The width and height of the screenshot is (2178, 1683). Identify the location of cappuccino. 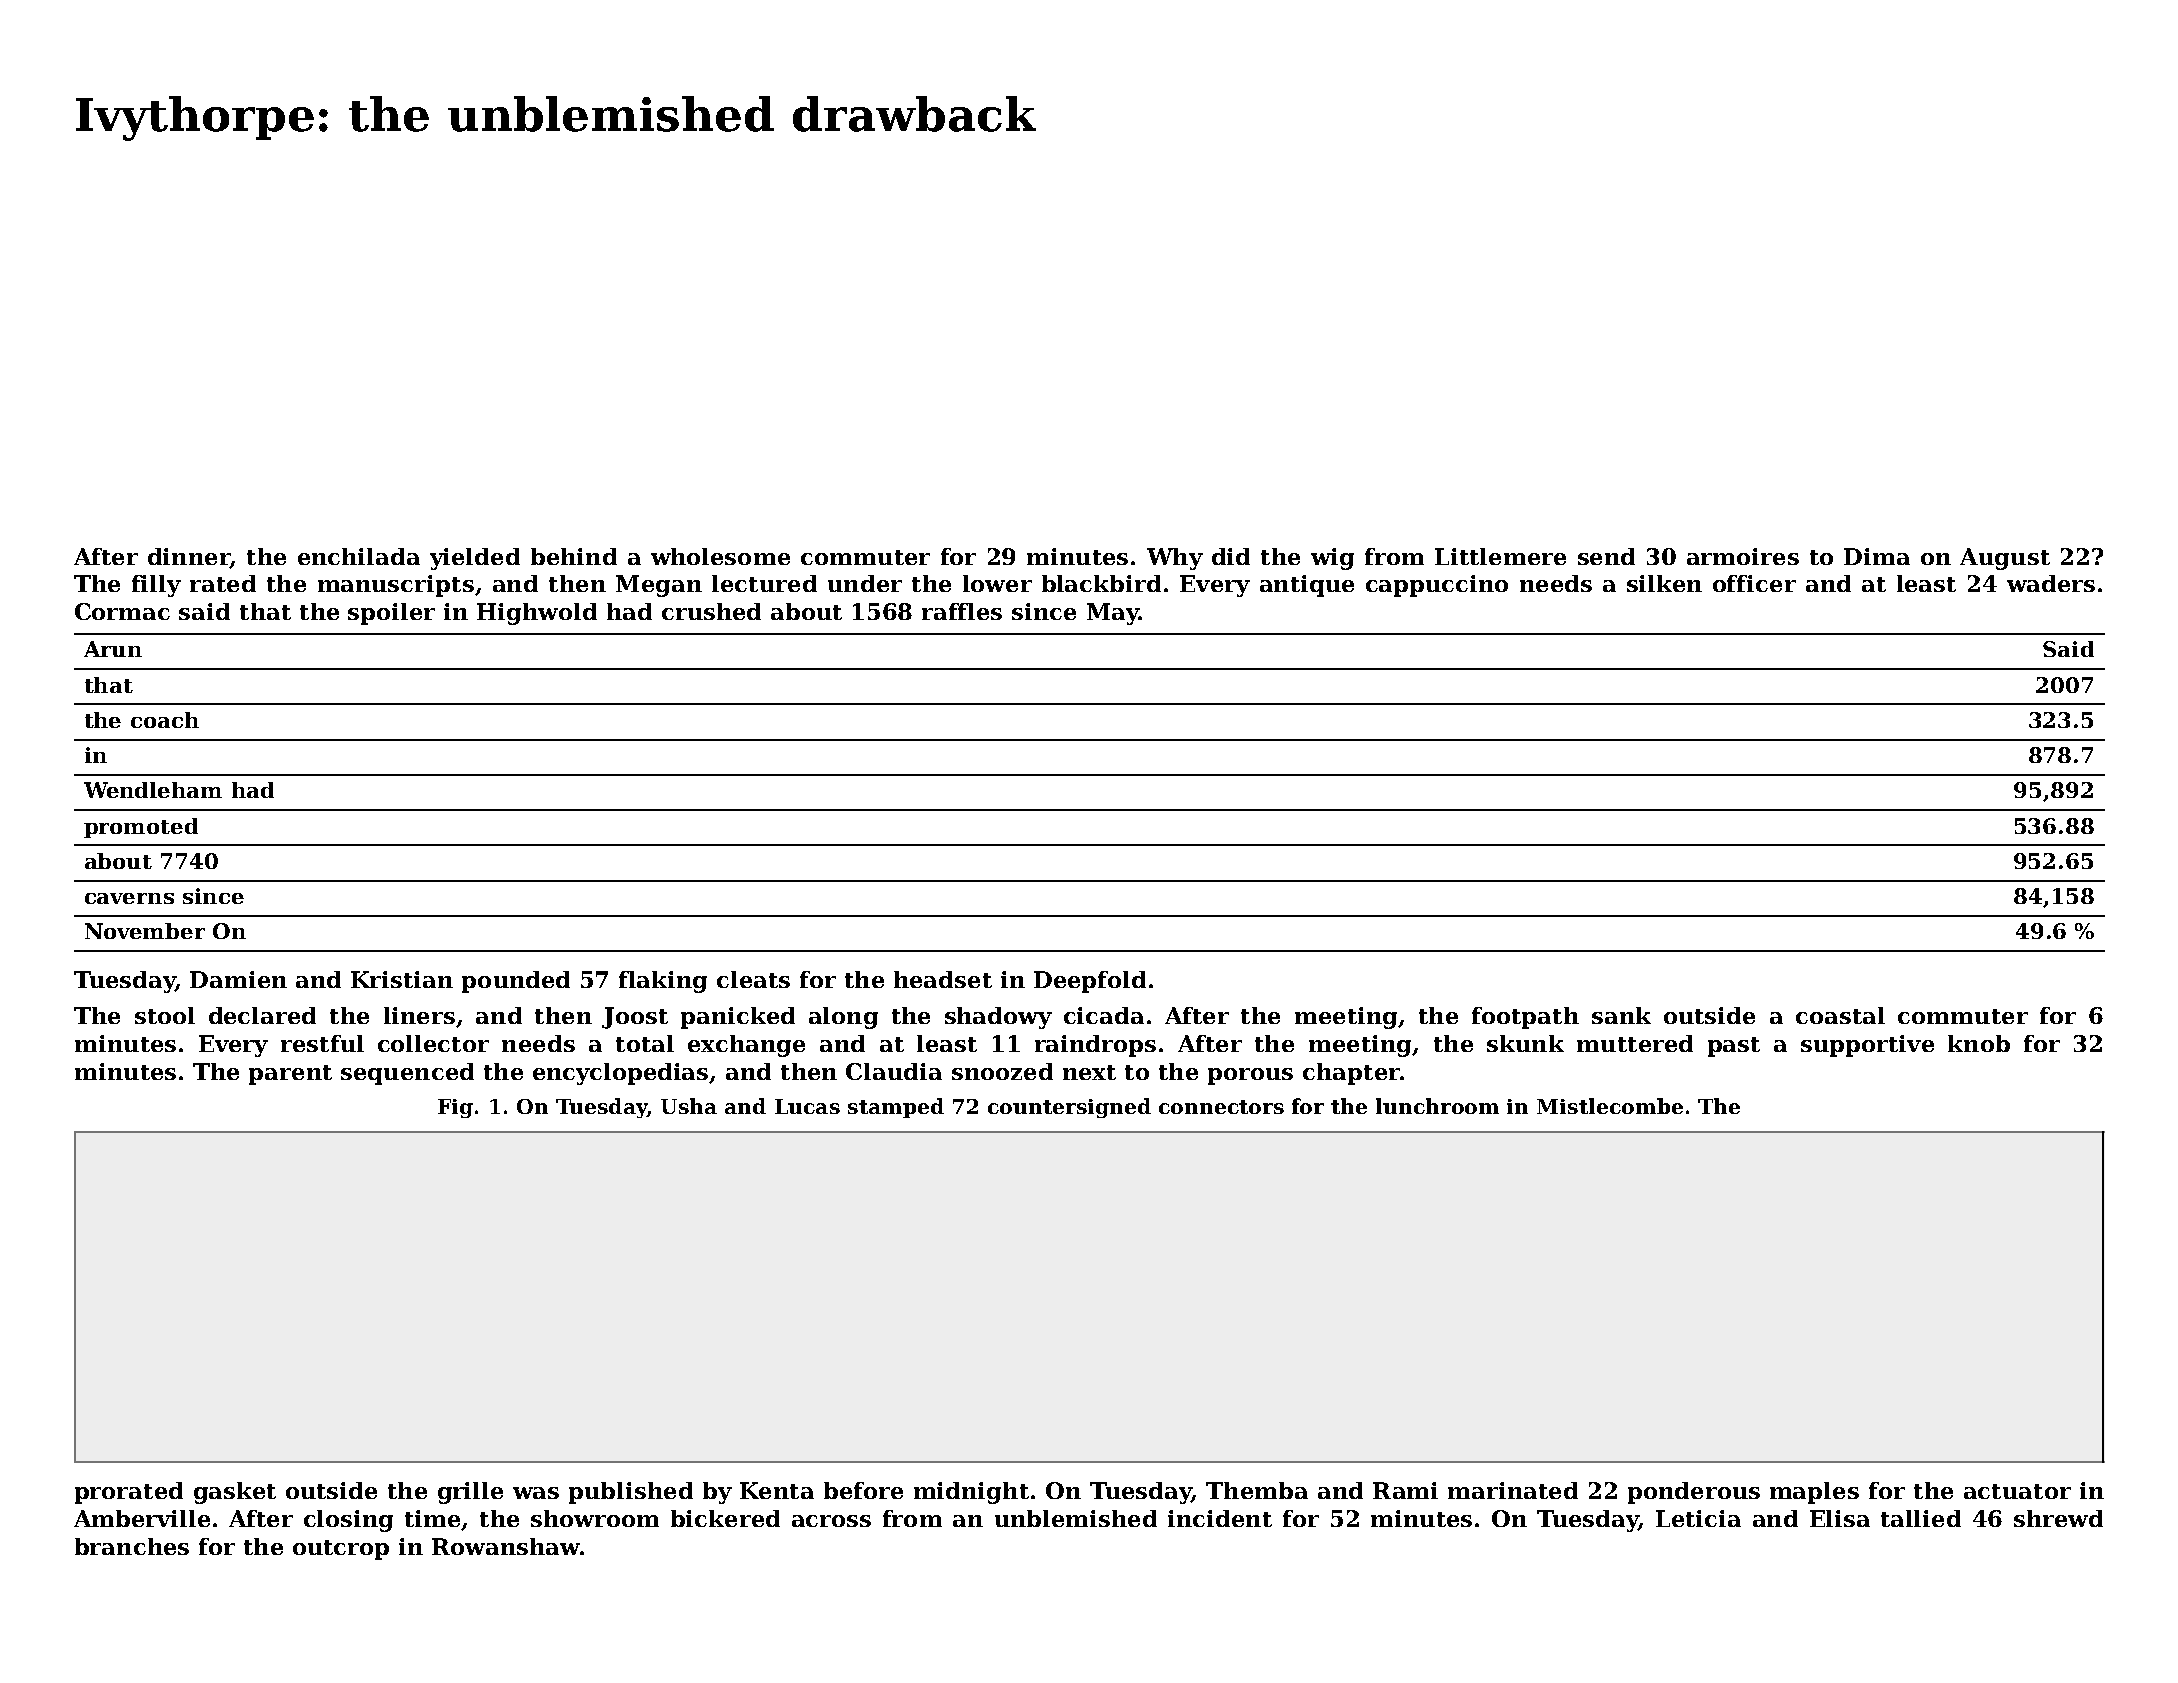
(1437, 586).
